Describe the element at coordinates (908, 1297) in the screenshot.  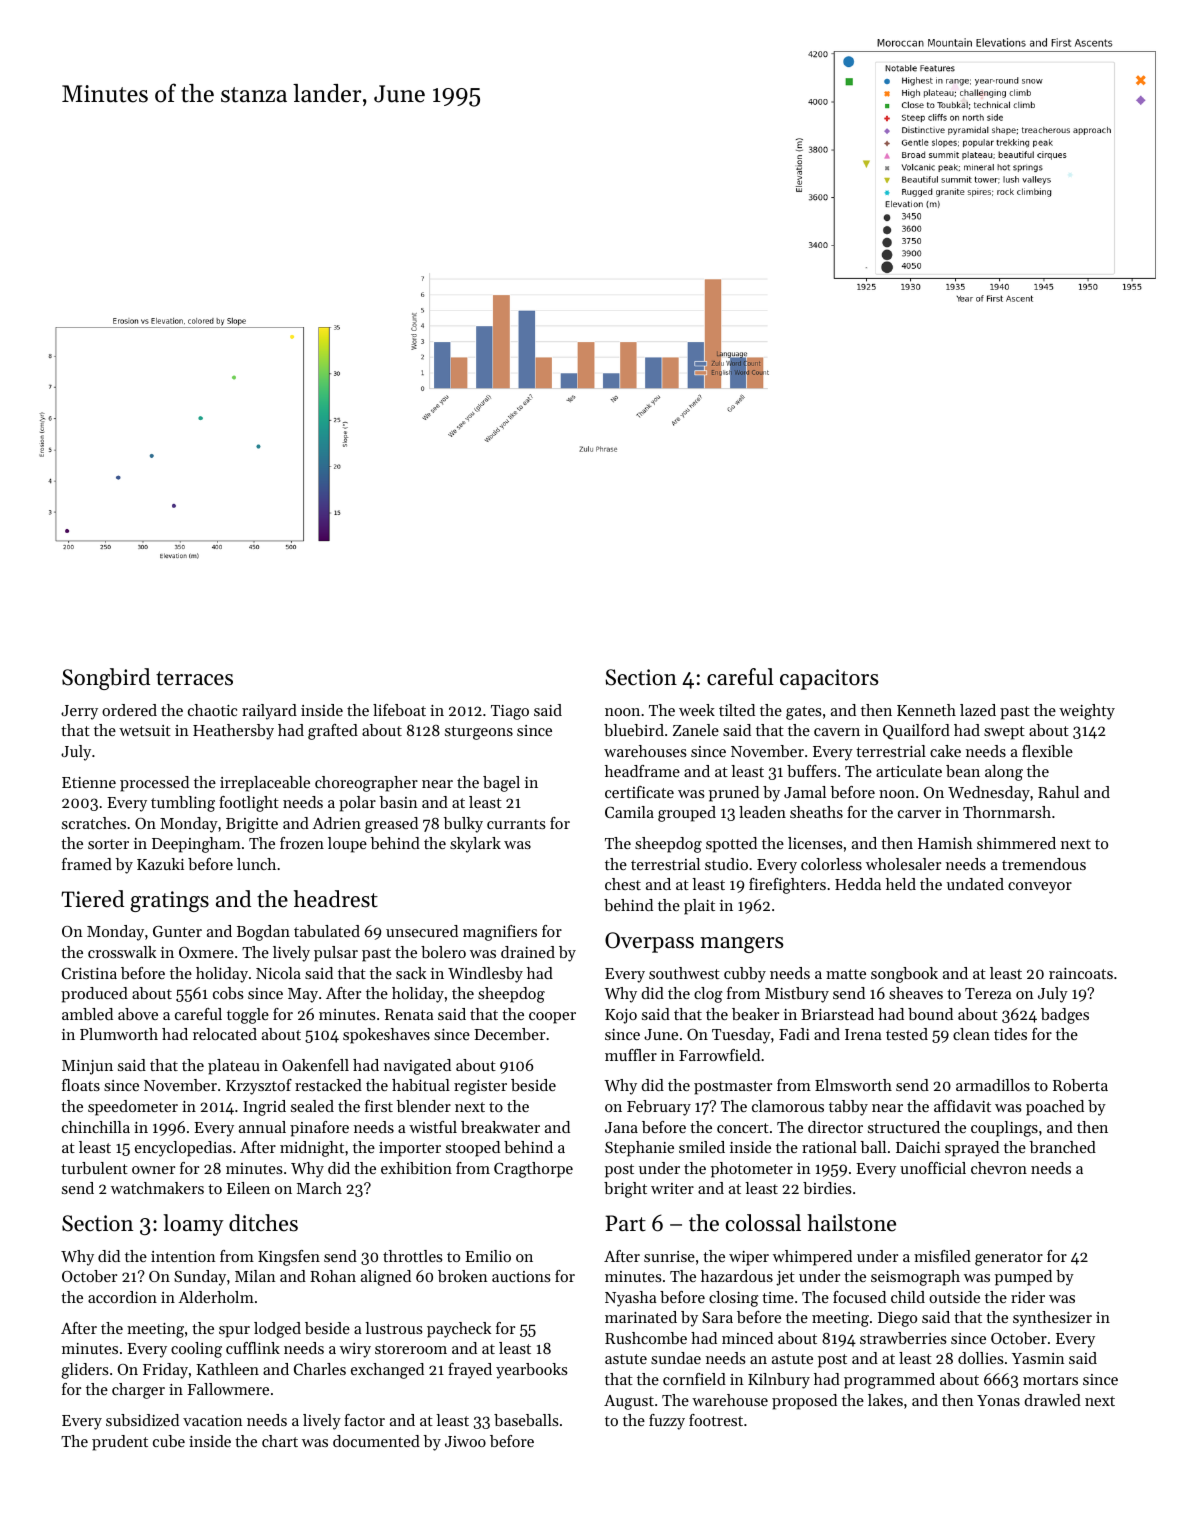
I see `child` at that location.
